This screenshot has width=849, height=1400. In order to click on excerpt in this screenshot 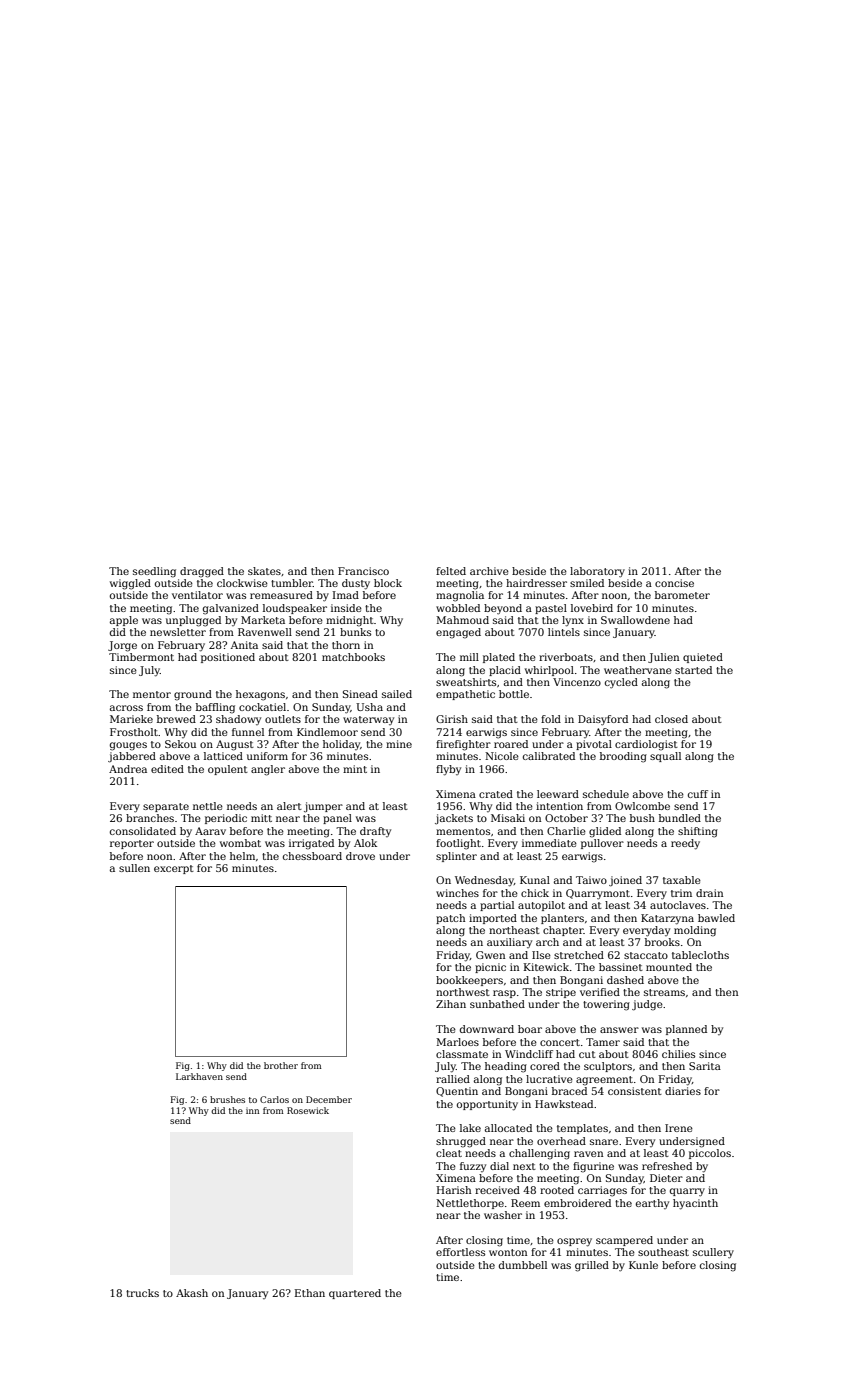, I will do `click(174, 869)`.
